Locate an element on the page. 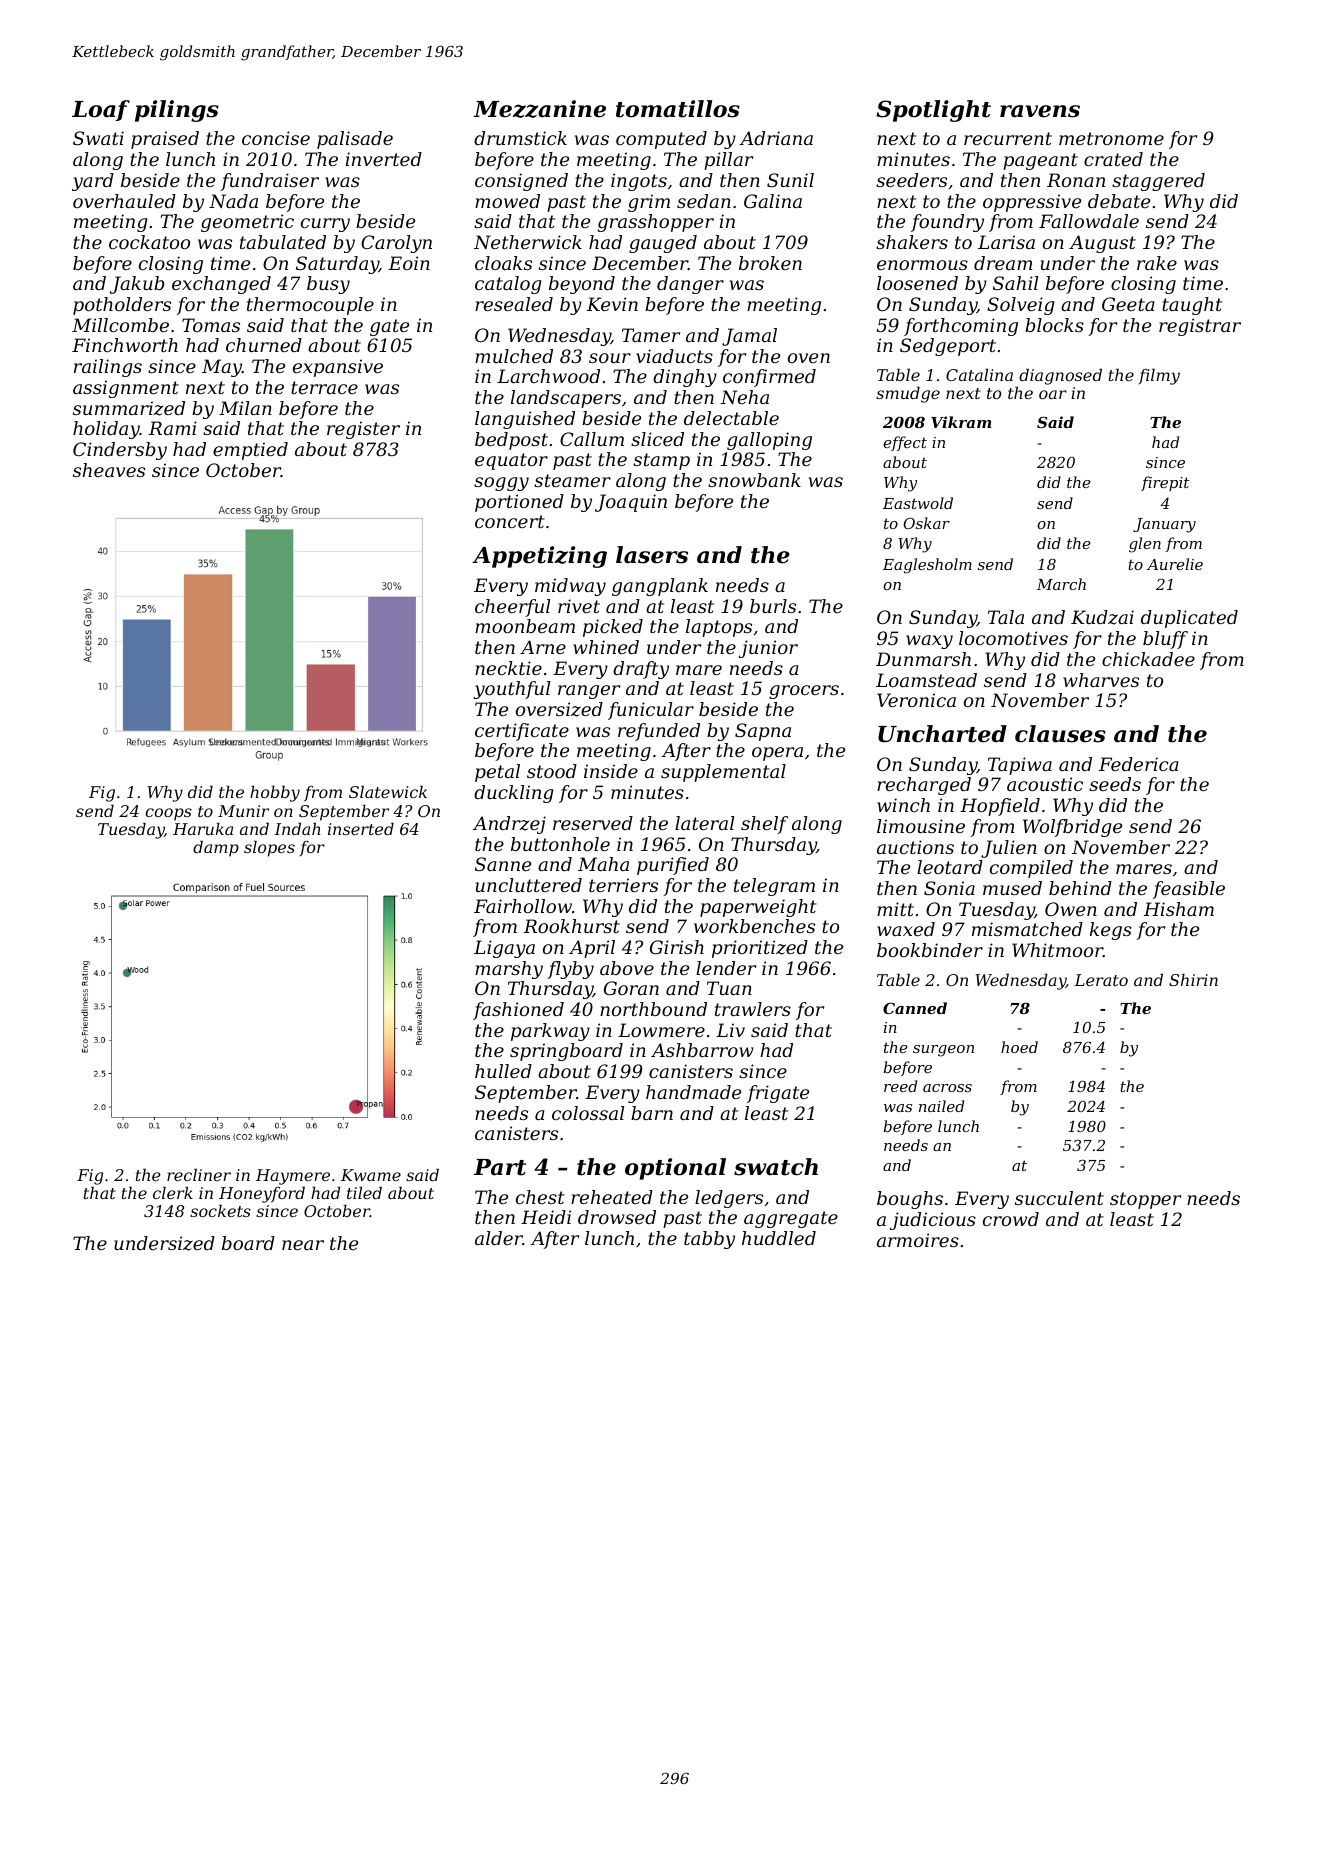 The image size is (1321, 1869). slopes is located at coordinates (269, 848).
